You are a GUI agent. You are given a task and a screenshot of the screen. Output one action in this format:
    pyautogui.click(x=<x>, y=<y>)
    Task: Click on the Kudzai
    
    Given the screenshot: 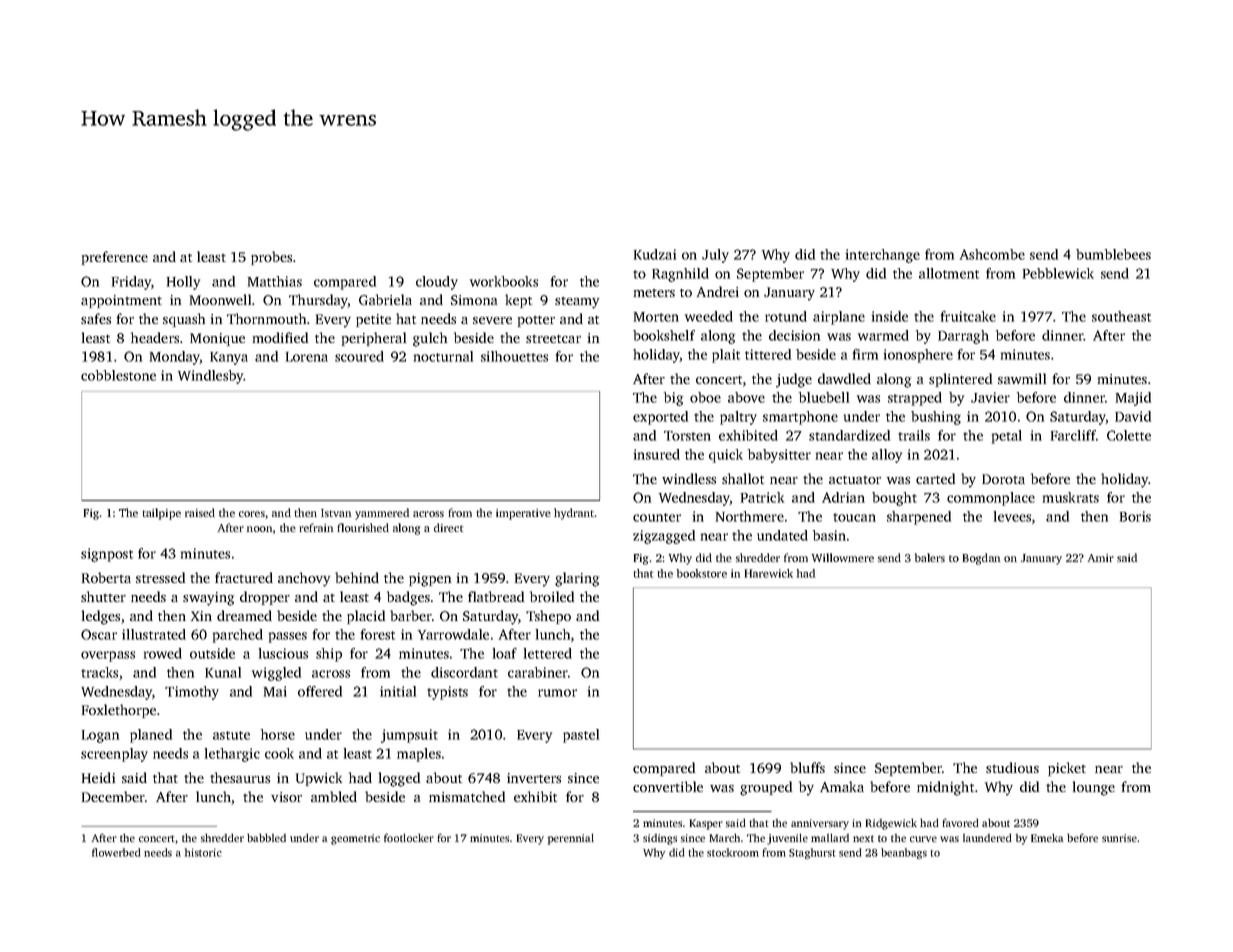 What is the action you would take?
    pyautogui.click(x=655, y=254)
